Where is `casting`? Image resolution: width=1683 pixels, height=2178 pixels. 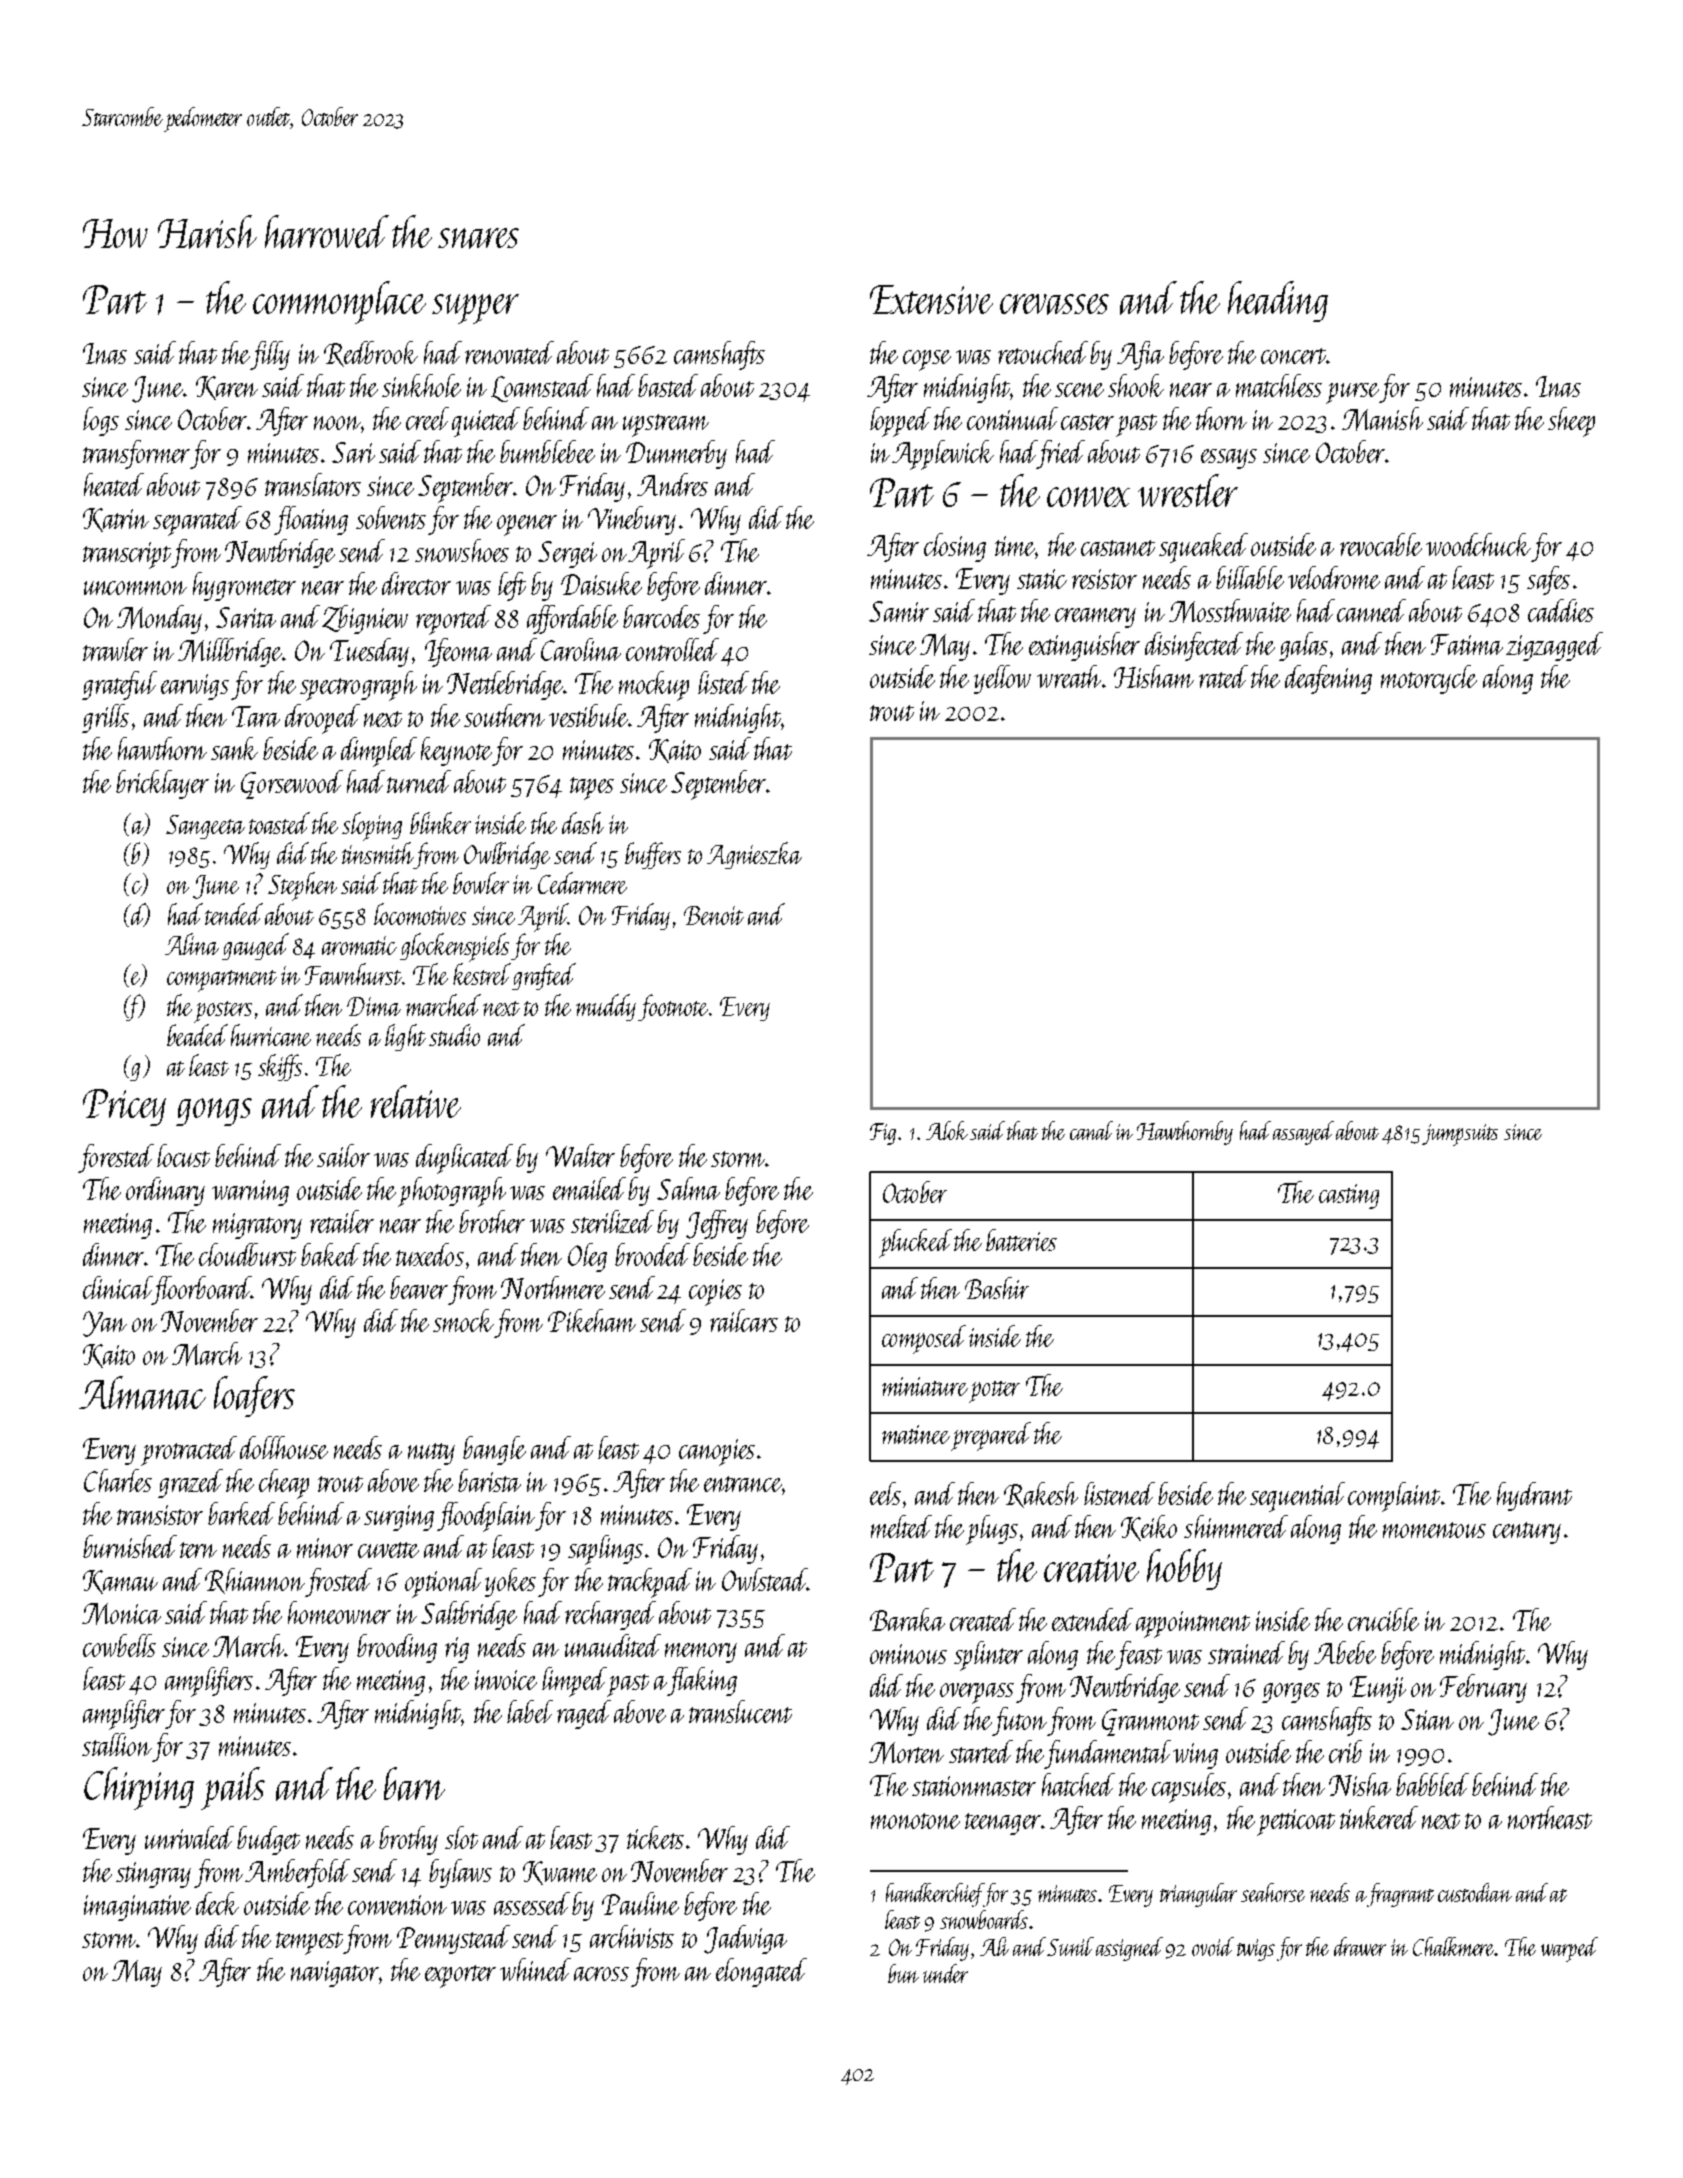
casting is located at coordinates (1349, 1196).
